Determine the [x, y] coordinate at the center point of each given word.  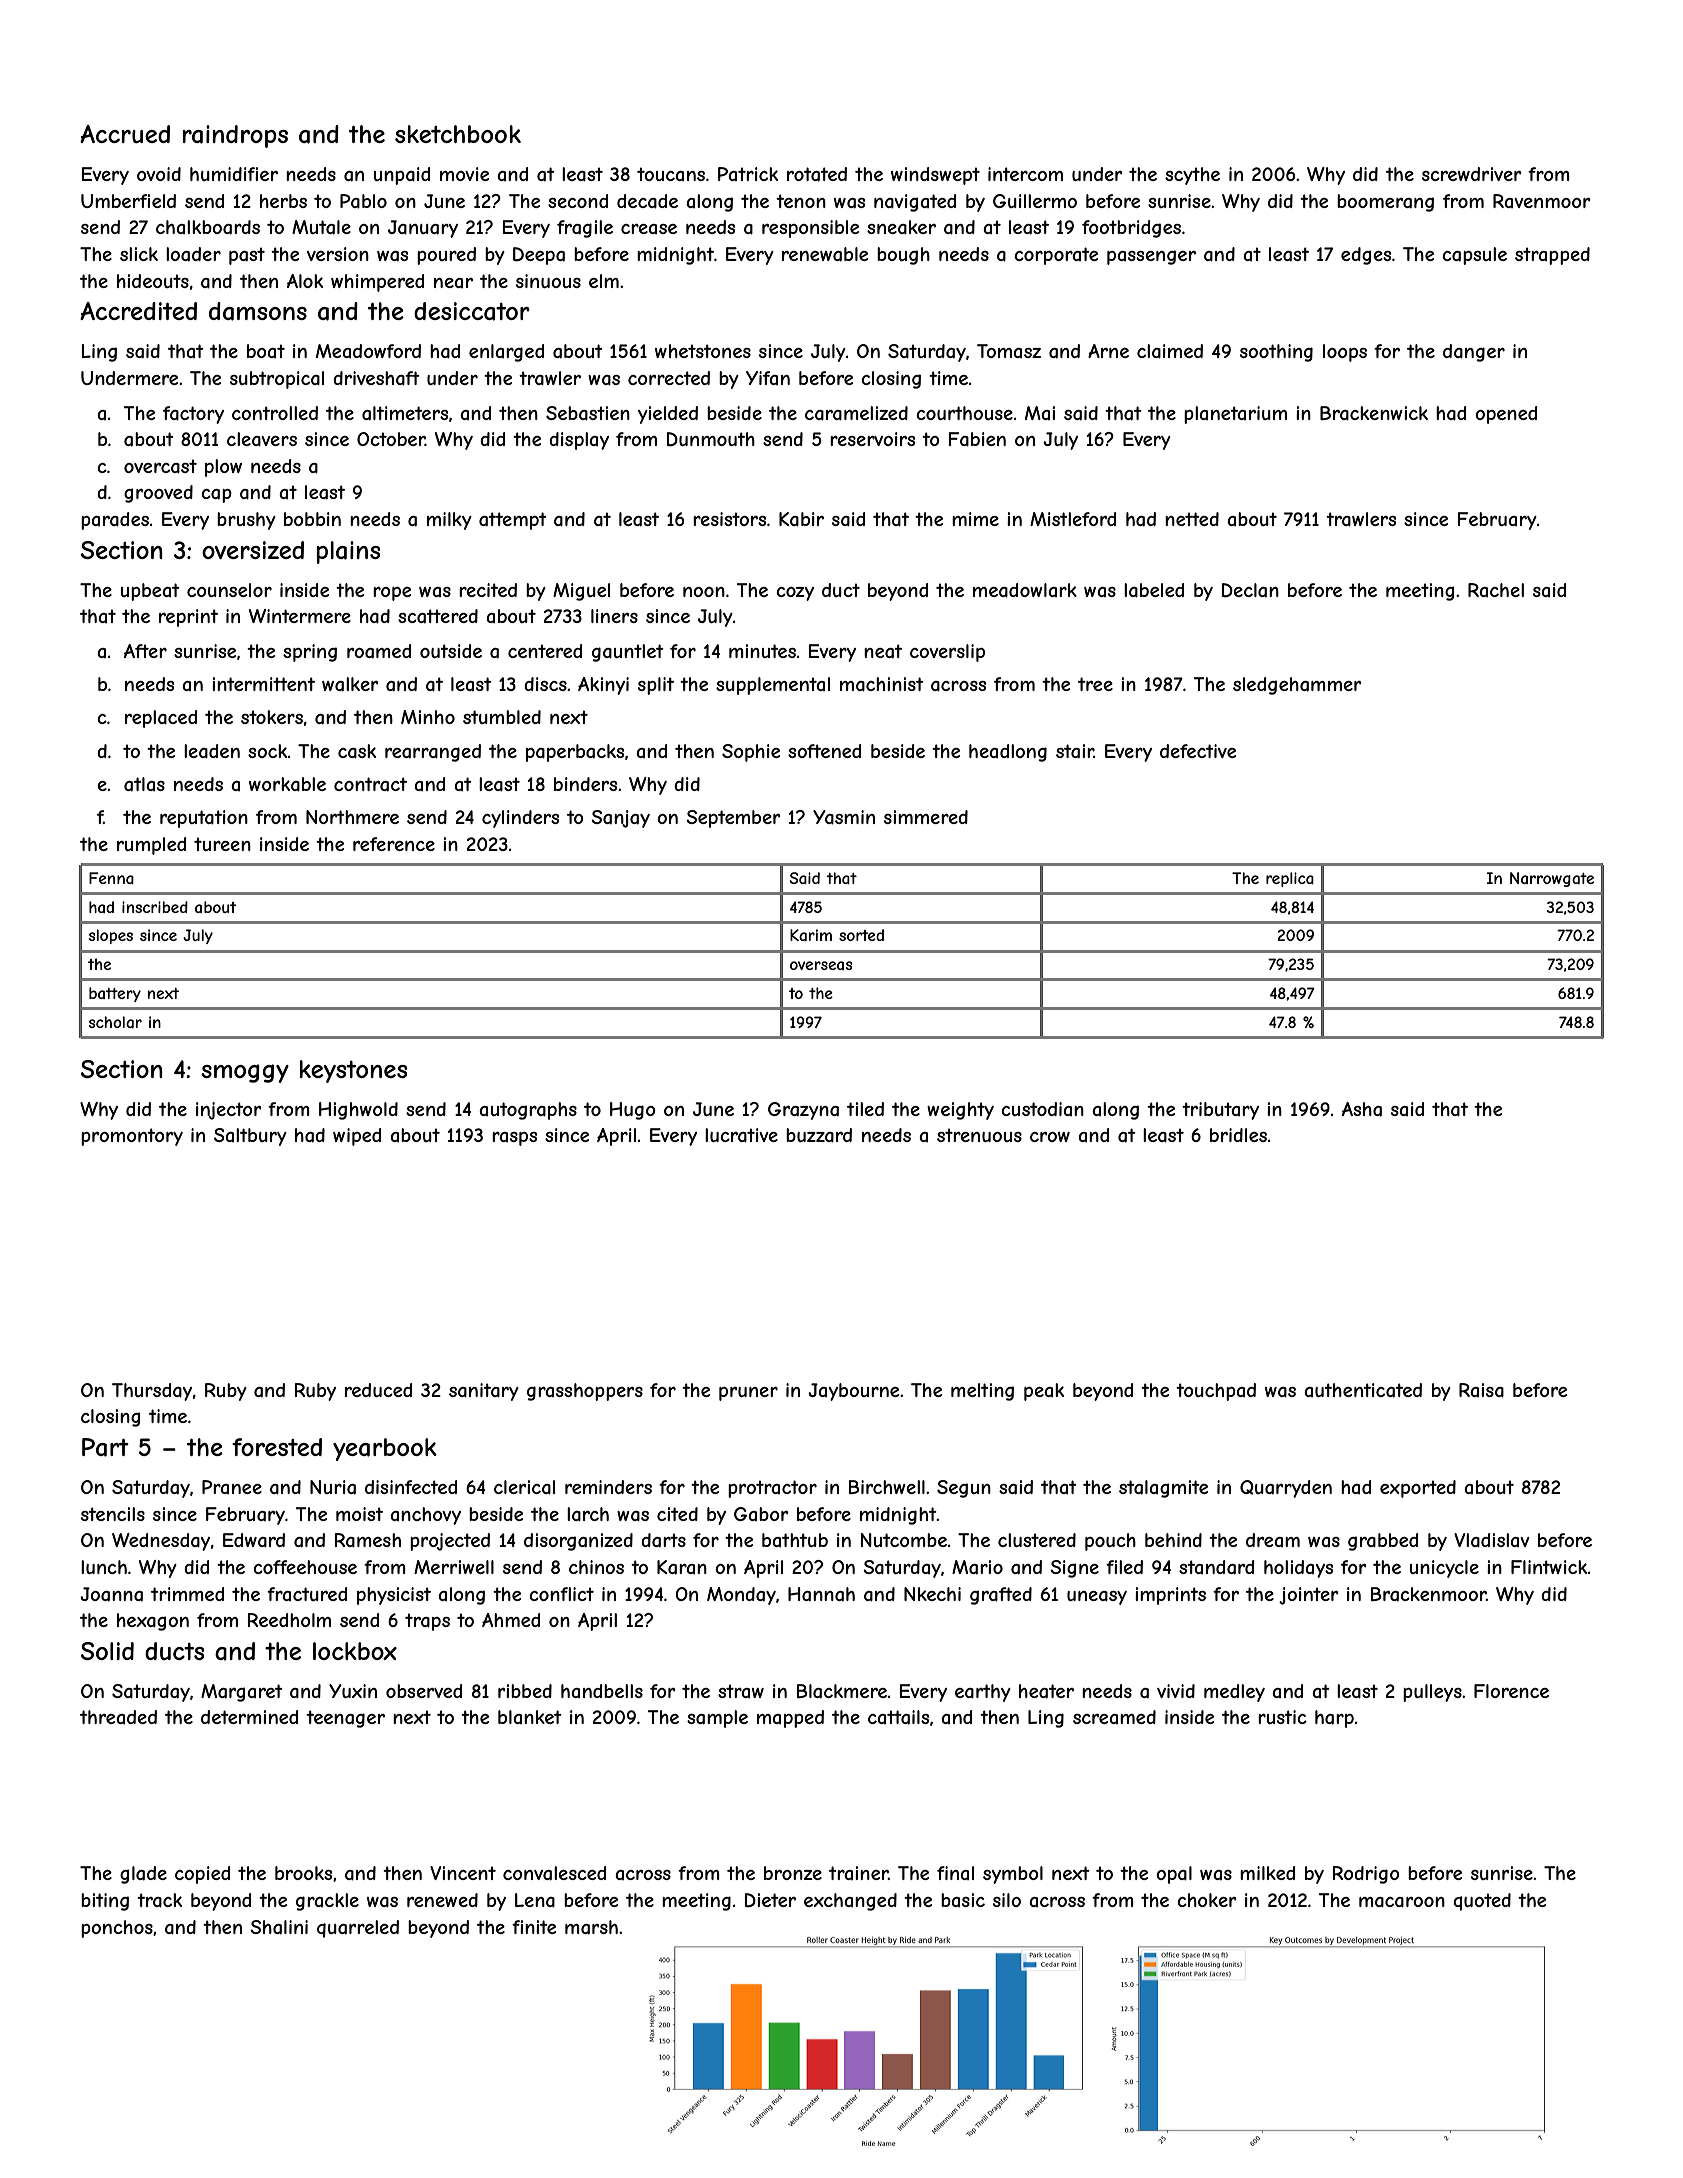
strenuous [979, 1135]
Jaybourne [853, 1392]
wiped [357, 1137]
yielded [668, 415]
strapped [1552, 256]
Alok [305, 281]
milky [449, 521]
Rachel [1496, 590]
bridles [1238, 1135]
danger [1474, 353]
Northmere [352, 817]
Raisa [1481, 1390]
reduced [378, 1390]
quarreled [358, 1929]
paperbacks [575, 753]
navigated [915, 203]
